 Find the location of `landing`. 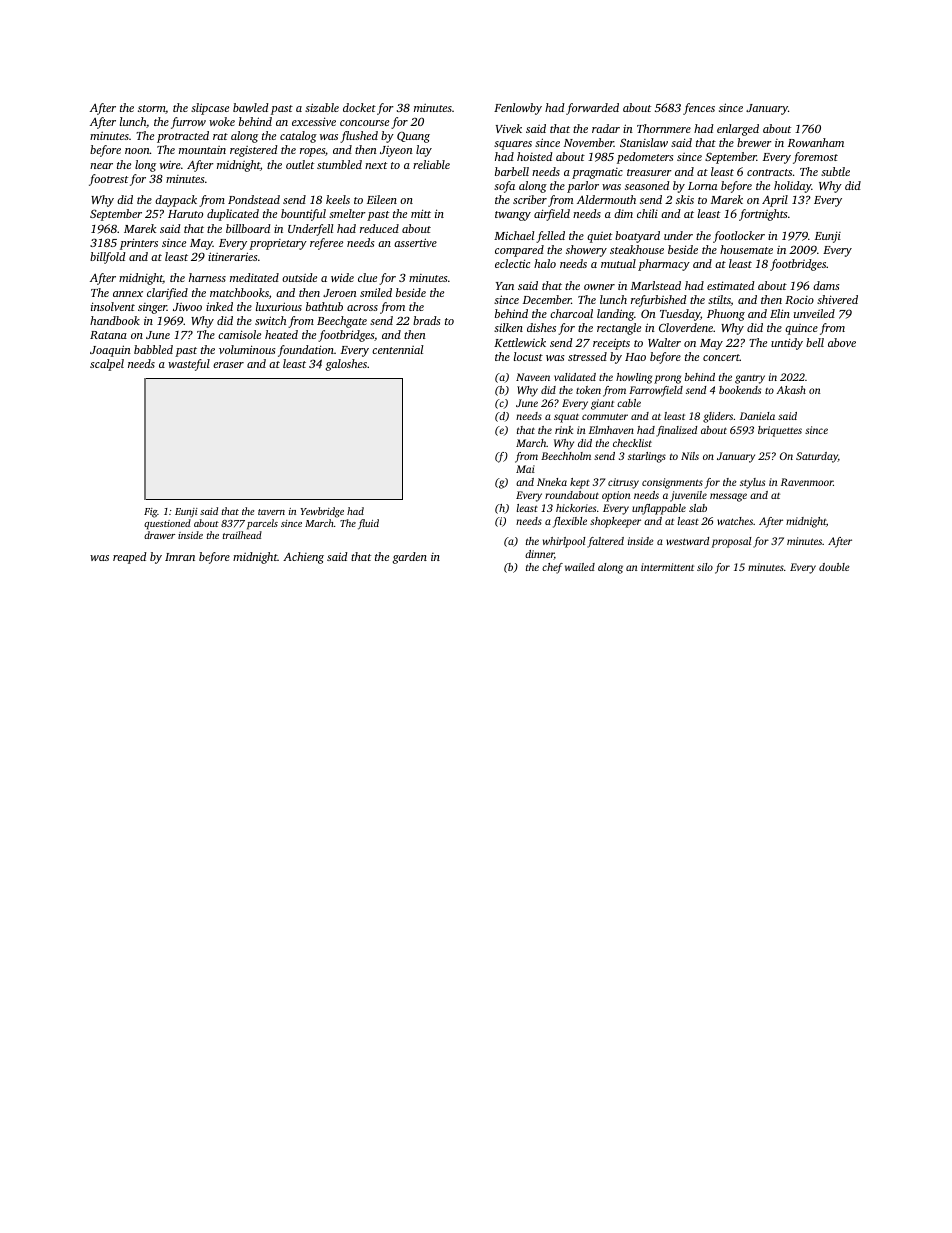

landing is located at coordinates (615, 315).
